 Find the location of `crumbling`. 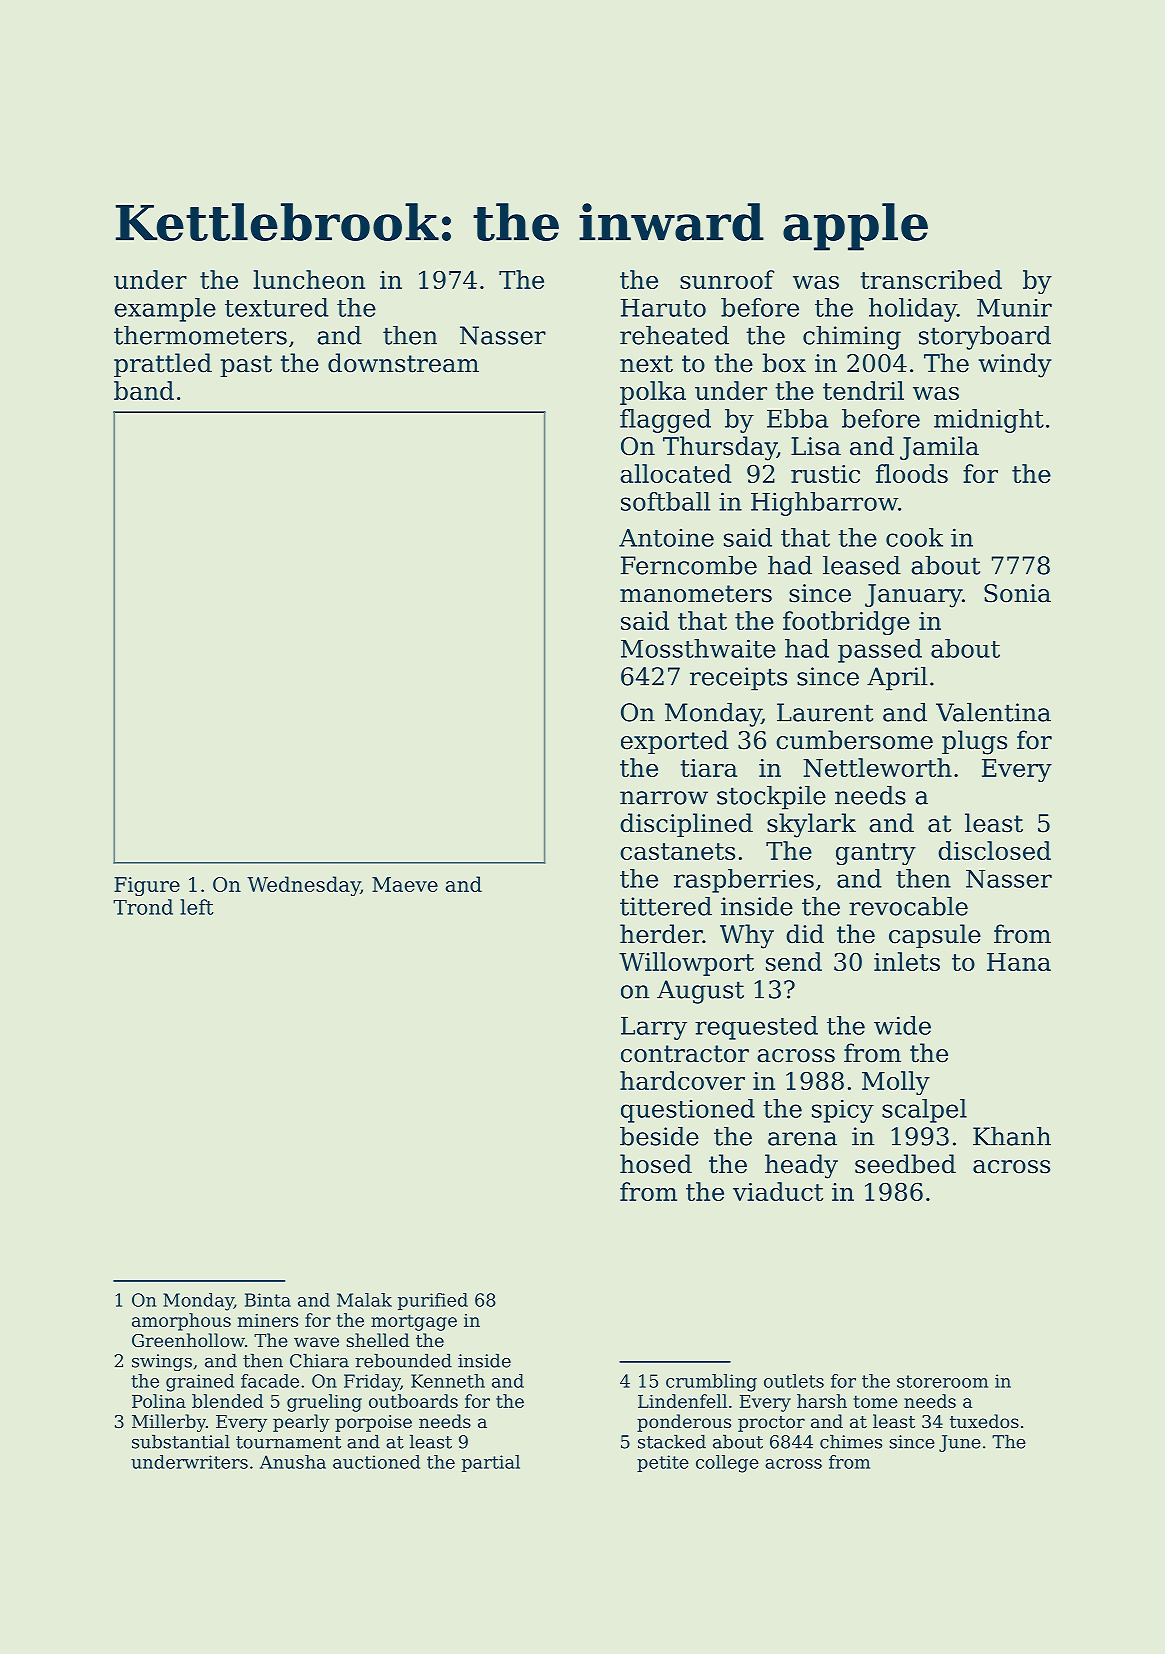

crumbling is located at coordinates (711, 1383).
